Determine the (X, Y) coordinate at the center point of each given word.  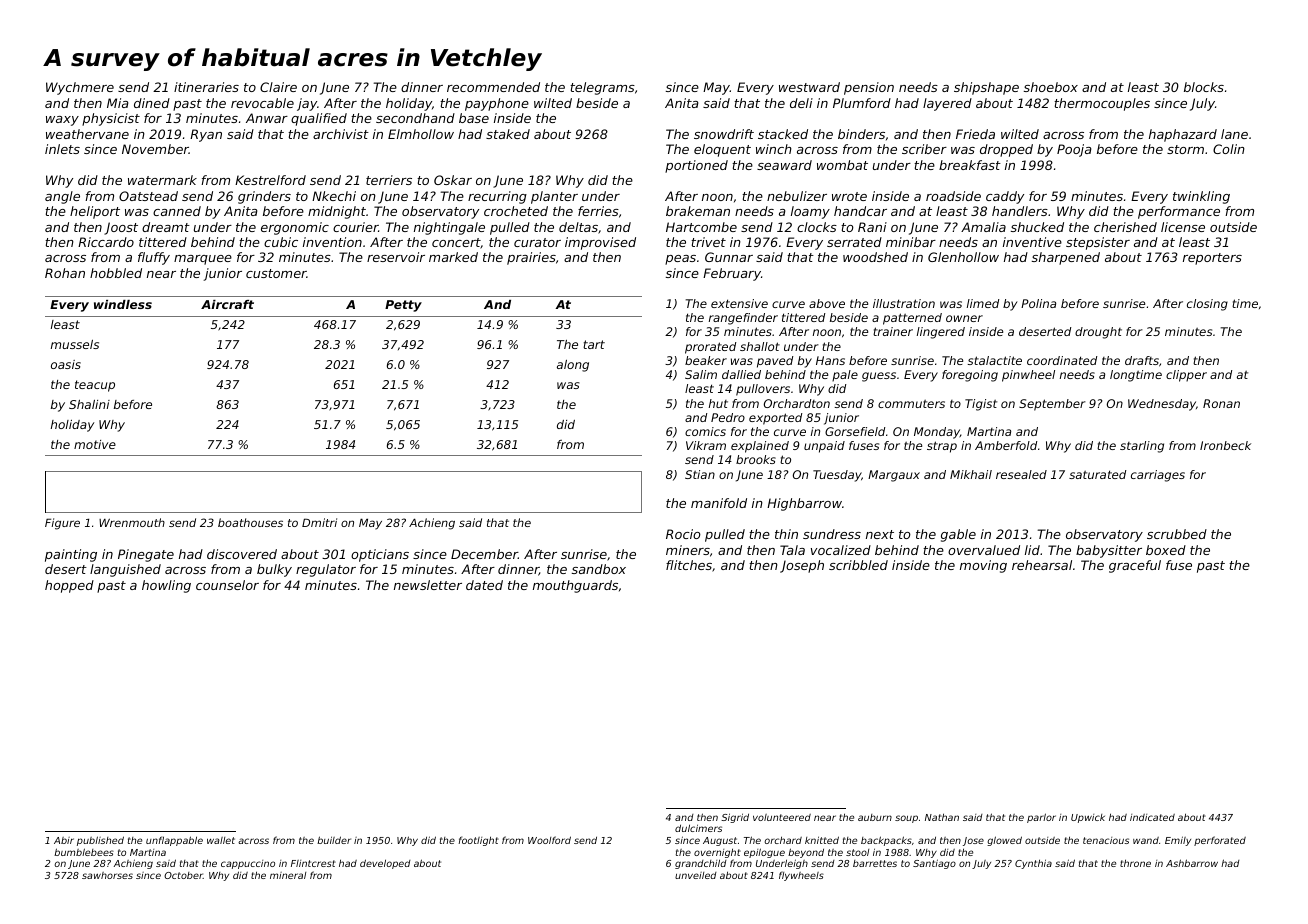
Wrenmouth (132, 522)
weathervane (87, 134)
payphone (497, 104)
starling (1142, 447)
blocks (1204, 87)
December (484, 554)
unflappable (174, 841)
